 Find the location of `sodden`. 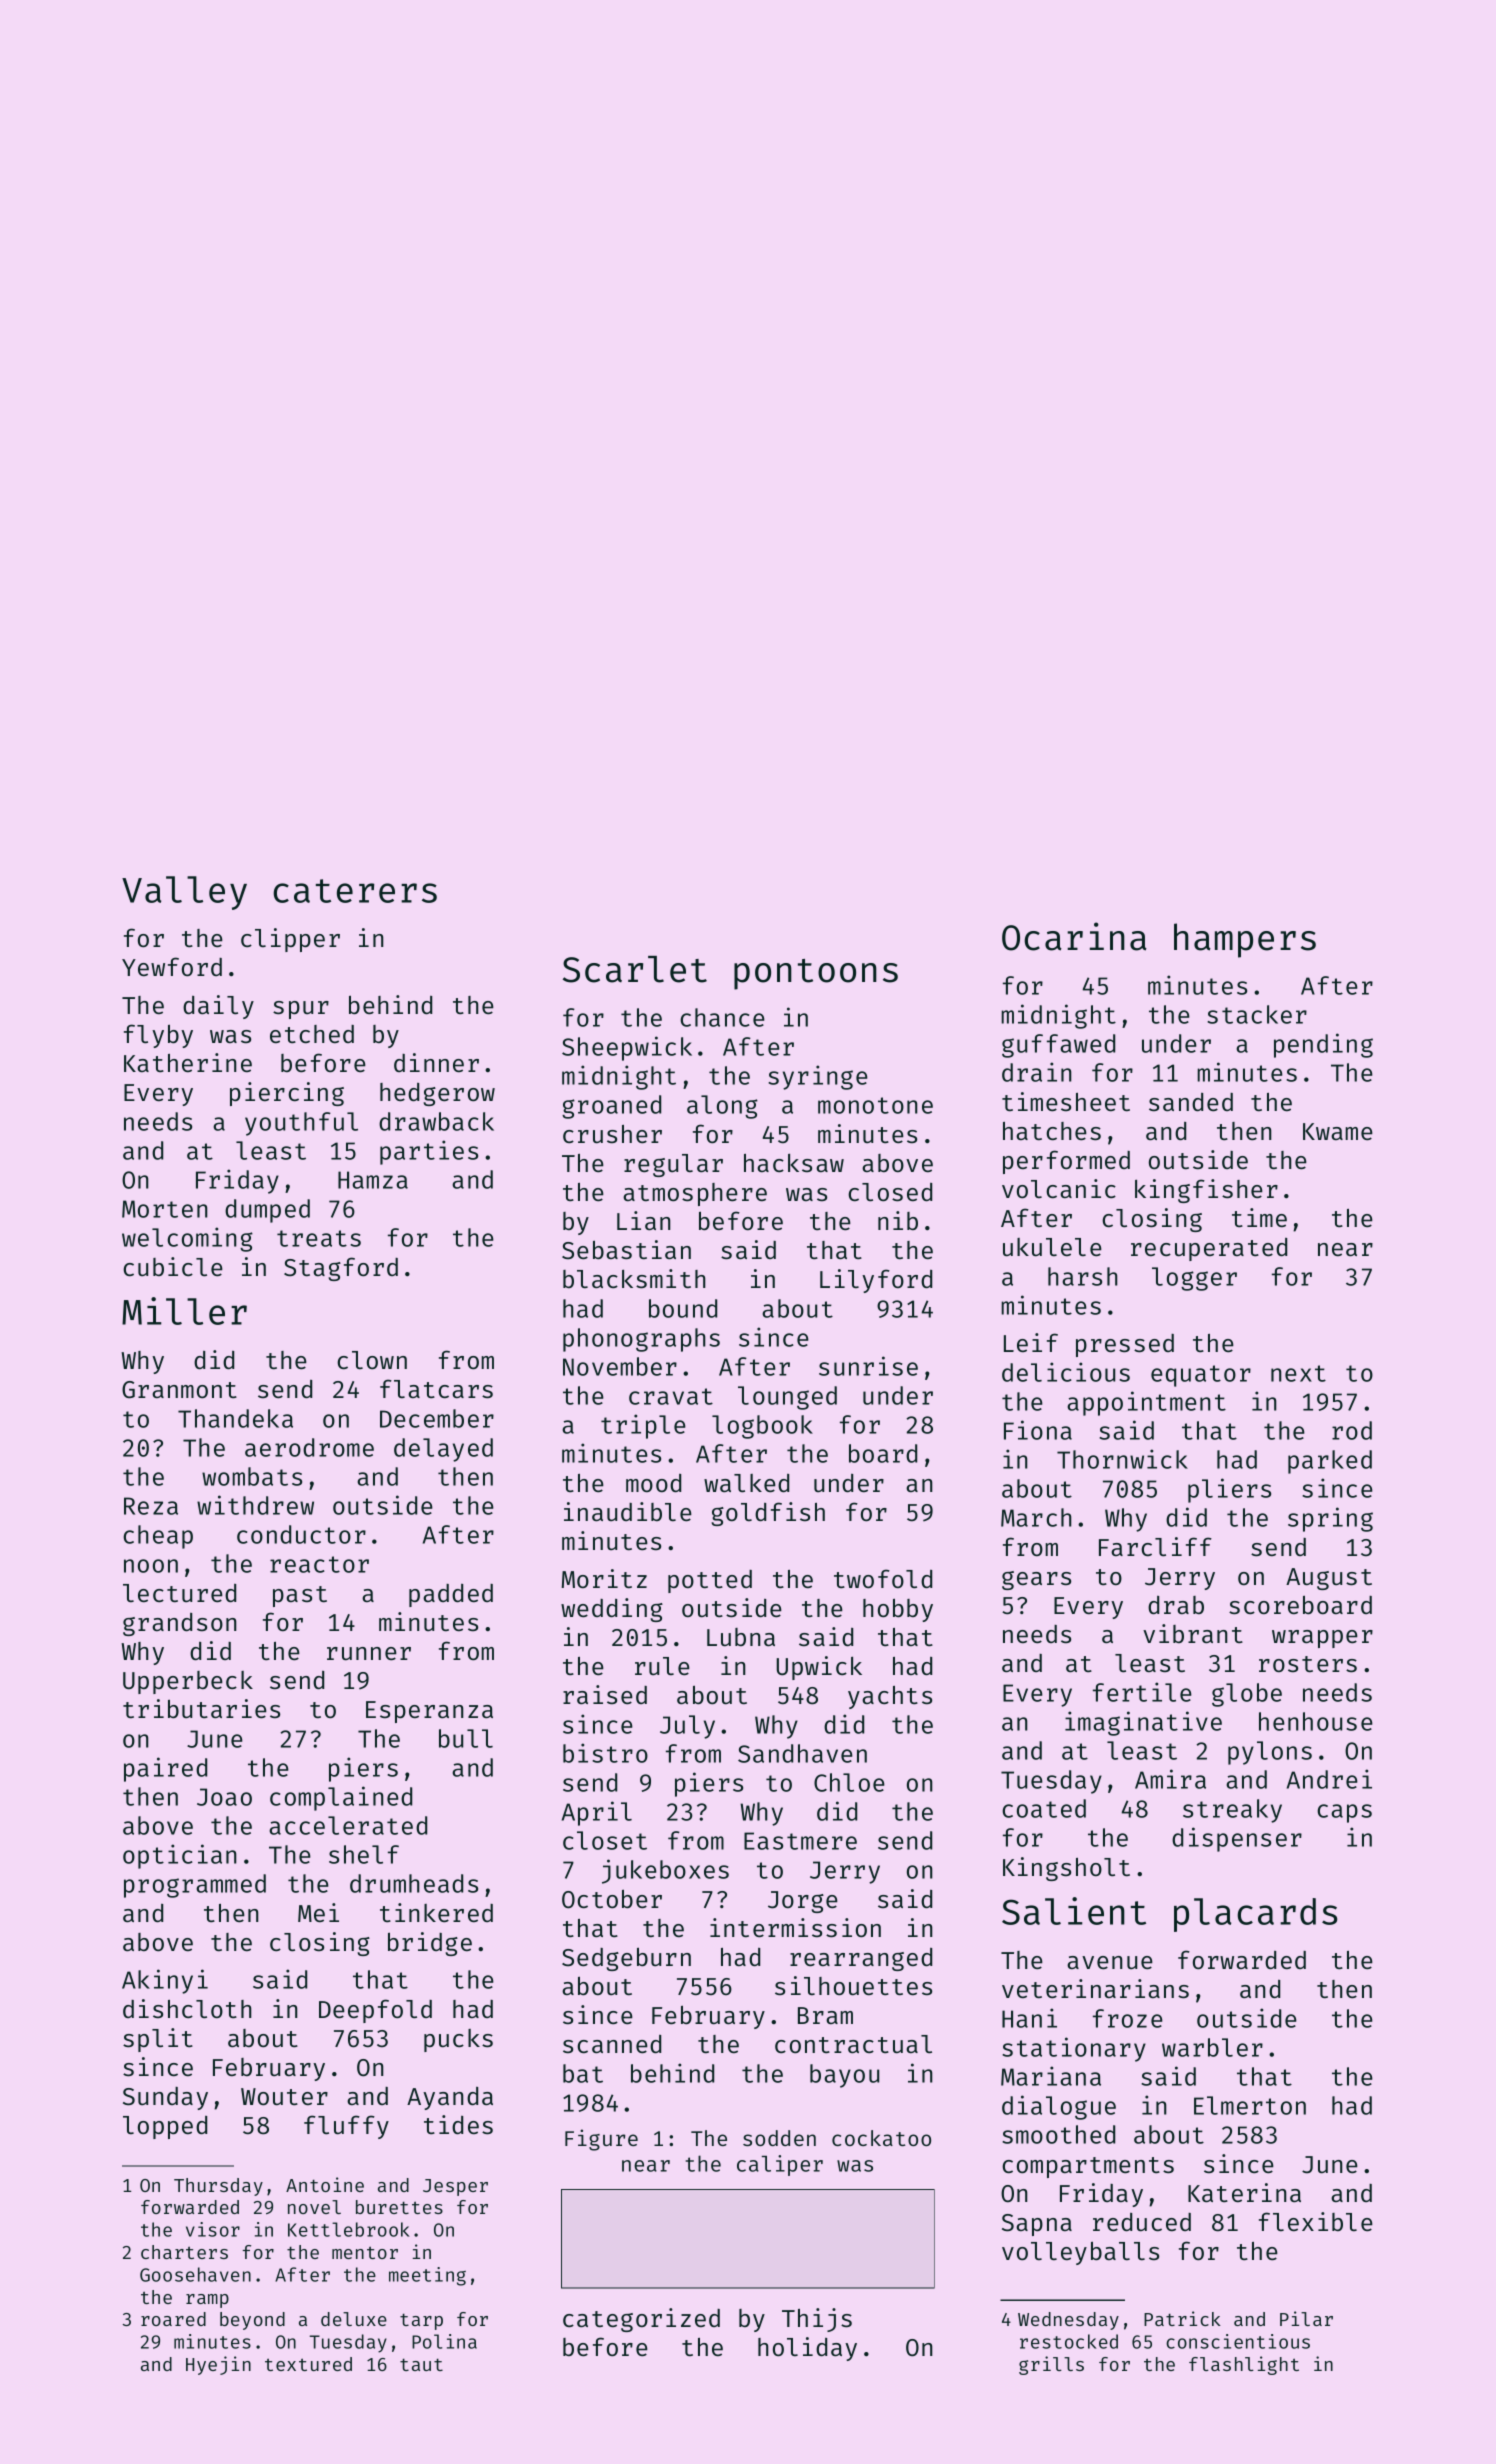

sodden is located at coordinates (779, 2138).
